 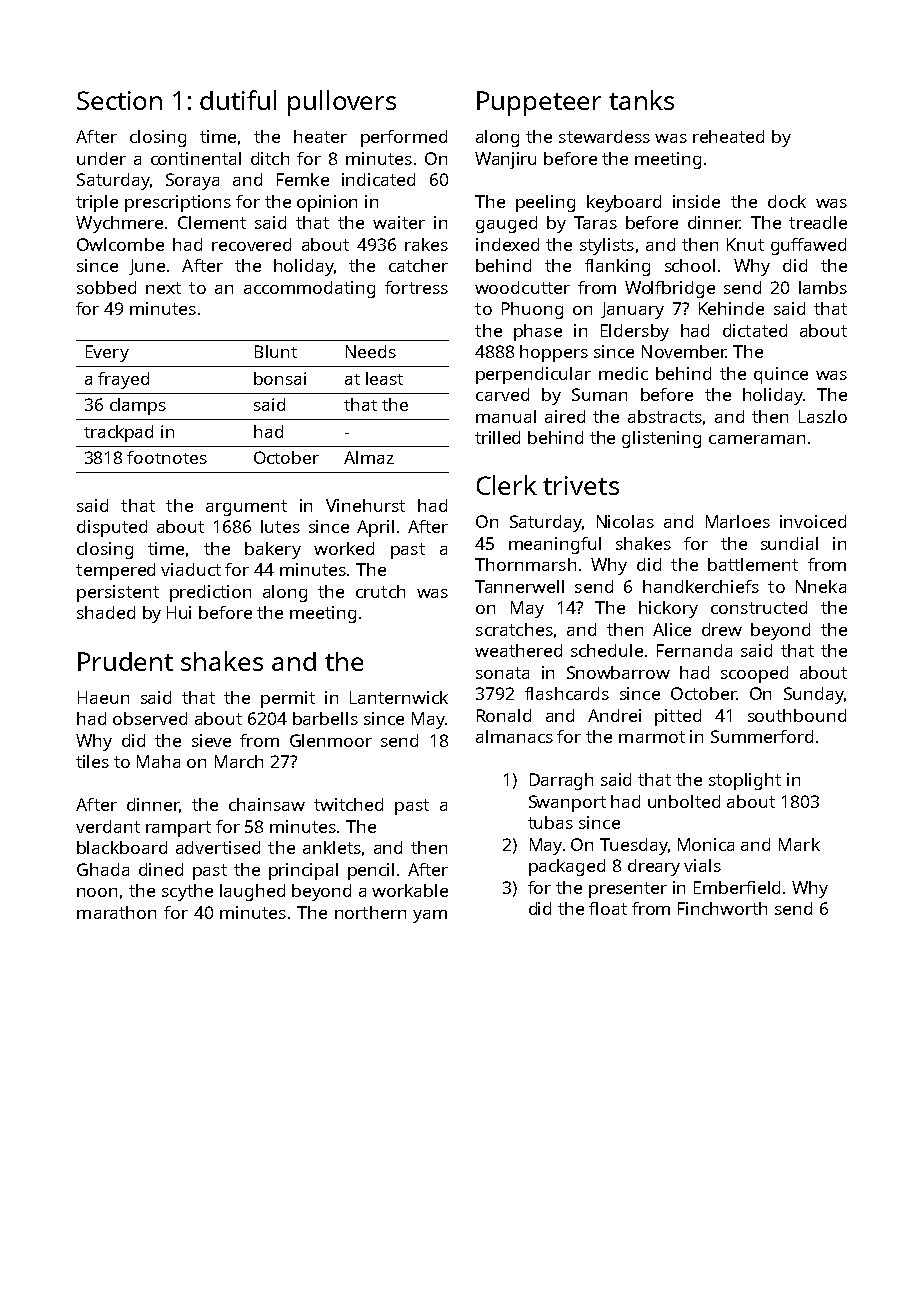 I want to click on permit, so click(x=288, y=699).
